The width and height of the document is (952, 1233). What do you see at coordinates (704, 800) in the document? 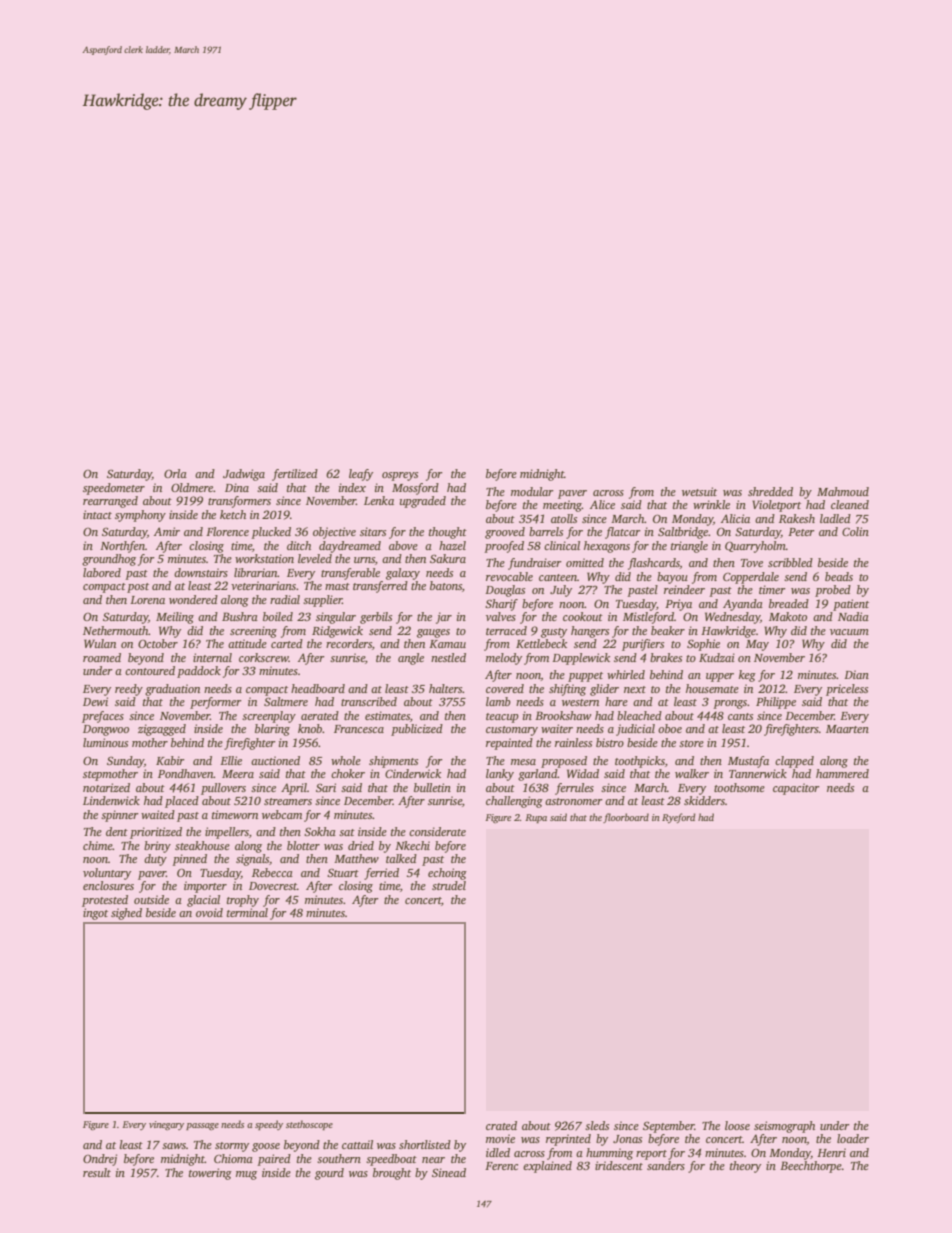
I see `skidders` at bounding box center [704, 800].
